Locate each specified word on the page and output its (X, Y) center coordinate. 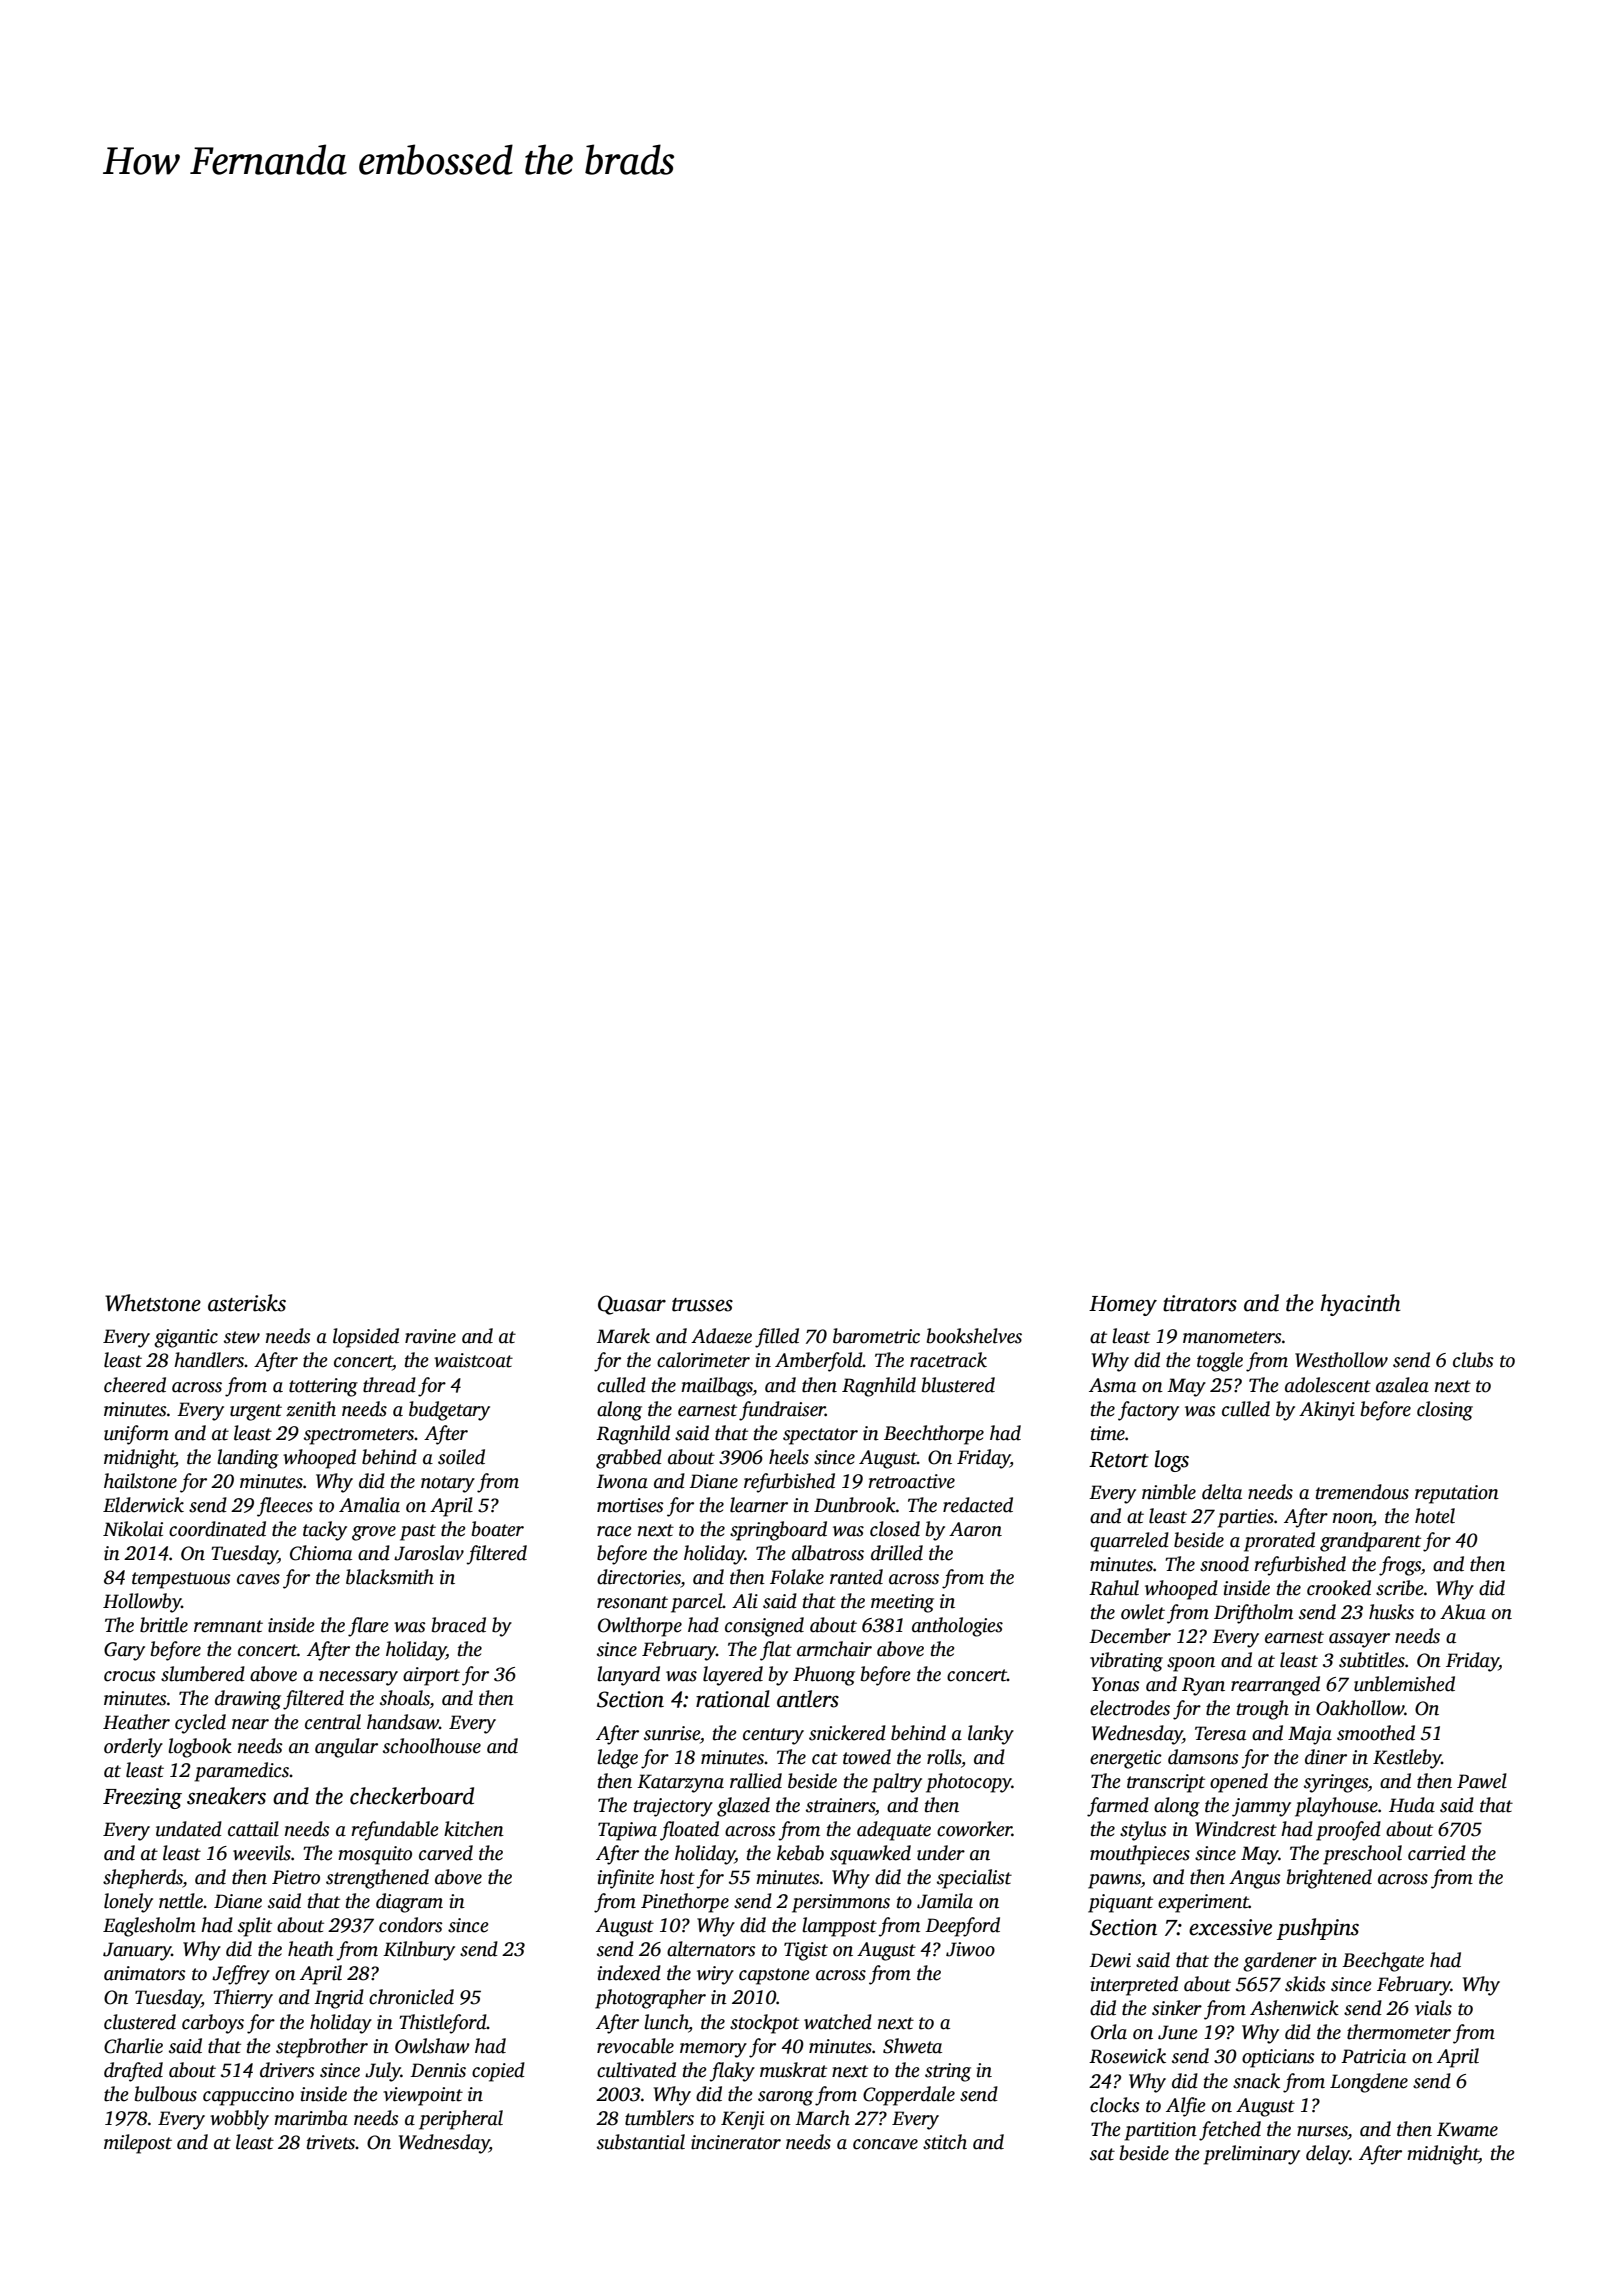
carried (1437, 1853)
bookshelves (974, 1336)
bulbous (166, 2094)
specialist (974, 1879)
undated (189, 1829)
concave (885, 2144)
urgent (256, 1412)
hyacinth (1360, 1305)
